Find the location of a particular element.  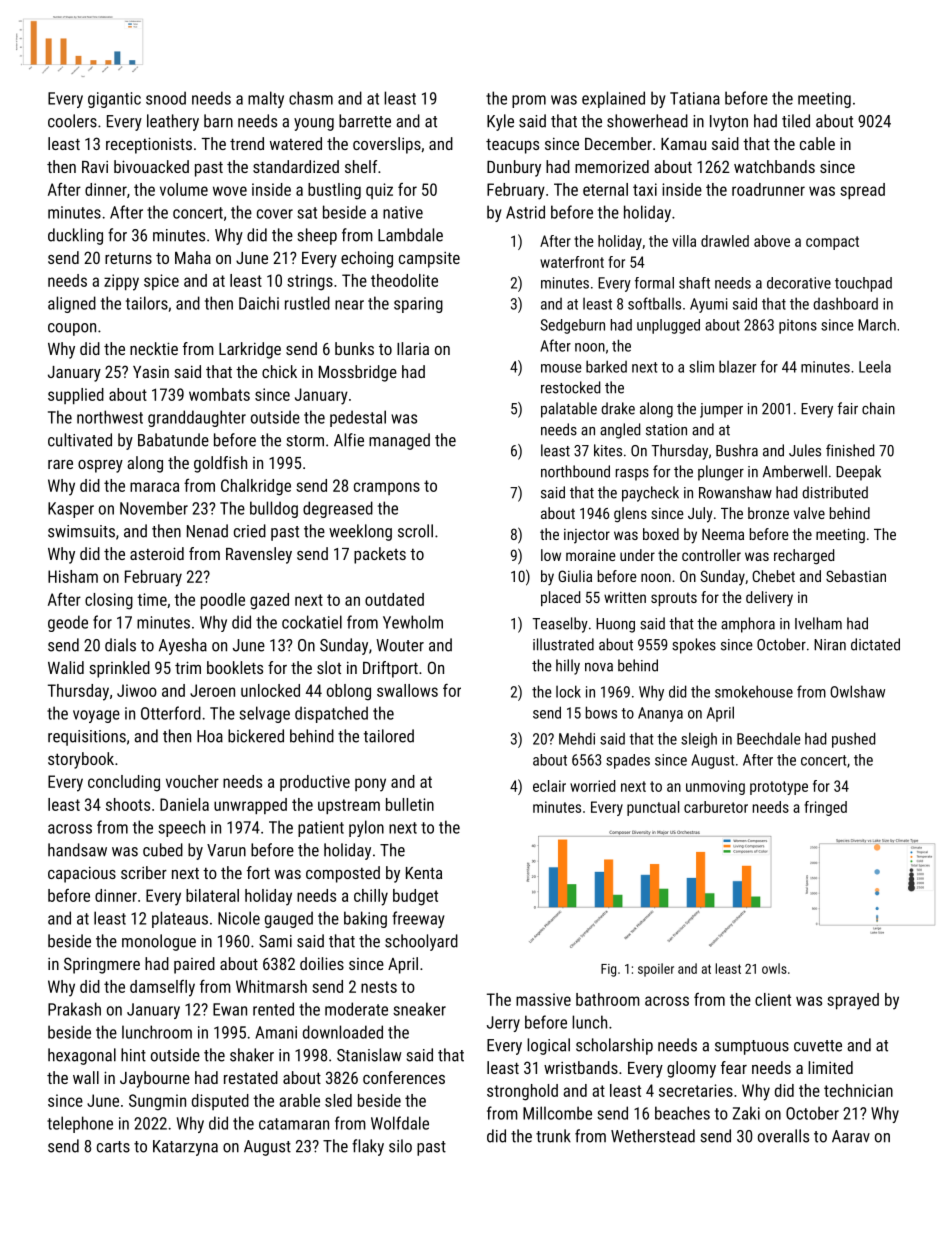

gigantic is located at coordinates (114, 100).
